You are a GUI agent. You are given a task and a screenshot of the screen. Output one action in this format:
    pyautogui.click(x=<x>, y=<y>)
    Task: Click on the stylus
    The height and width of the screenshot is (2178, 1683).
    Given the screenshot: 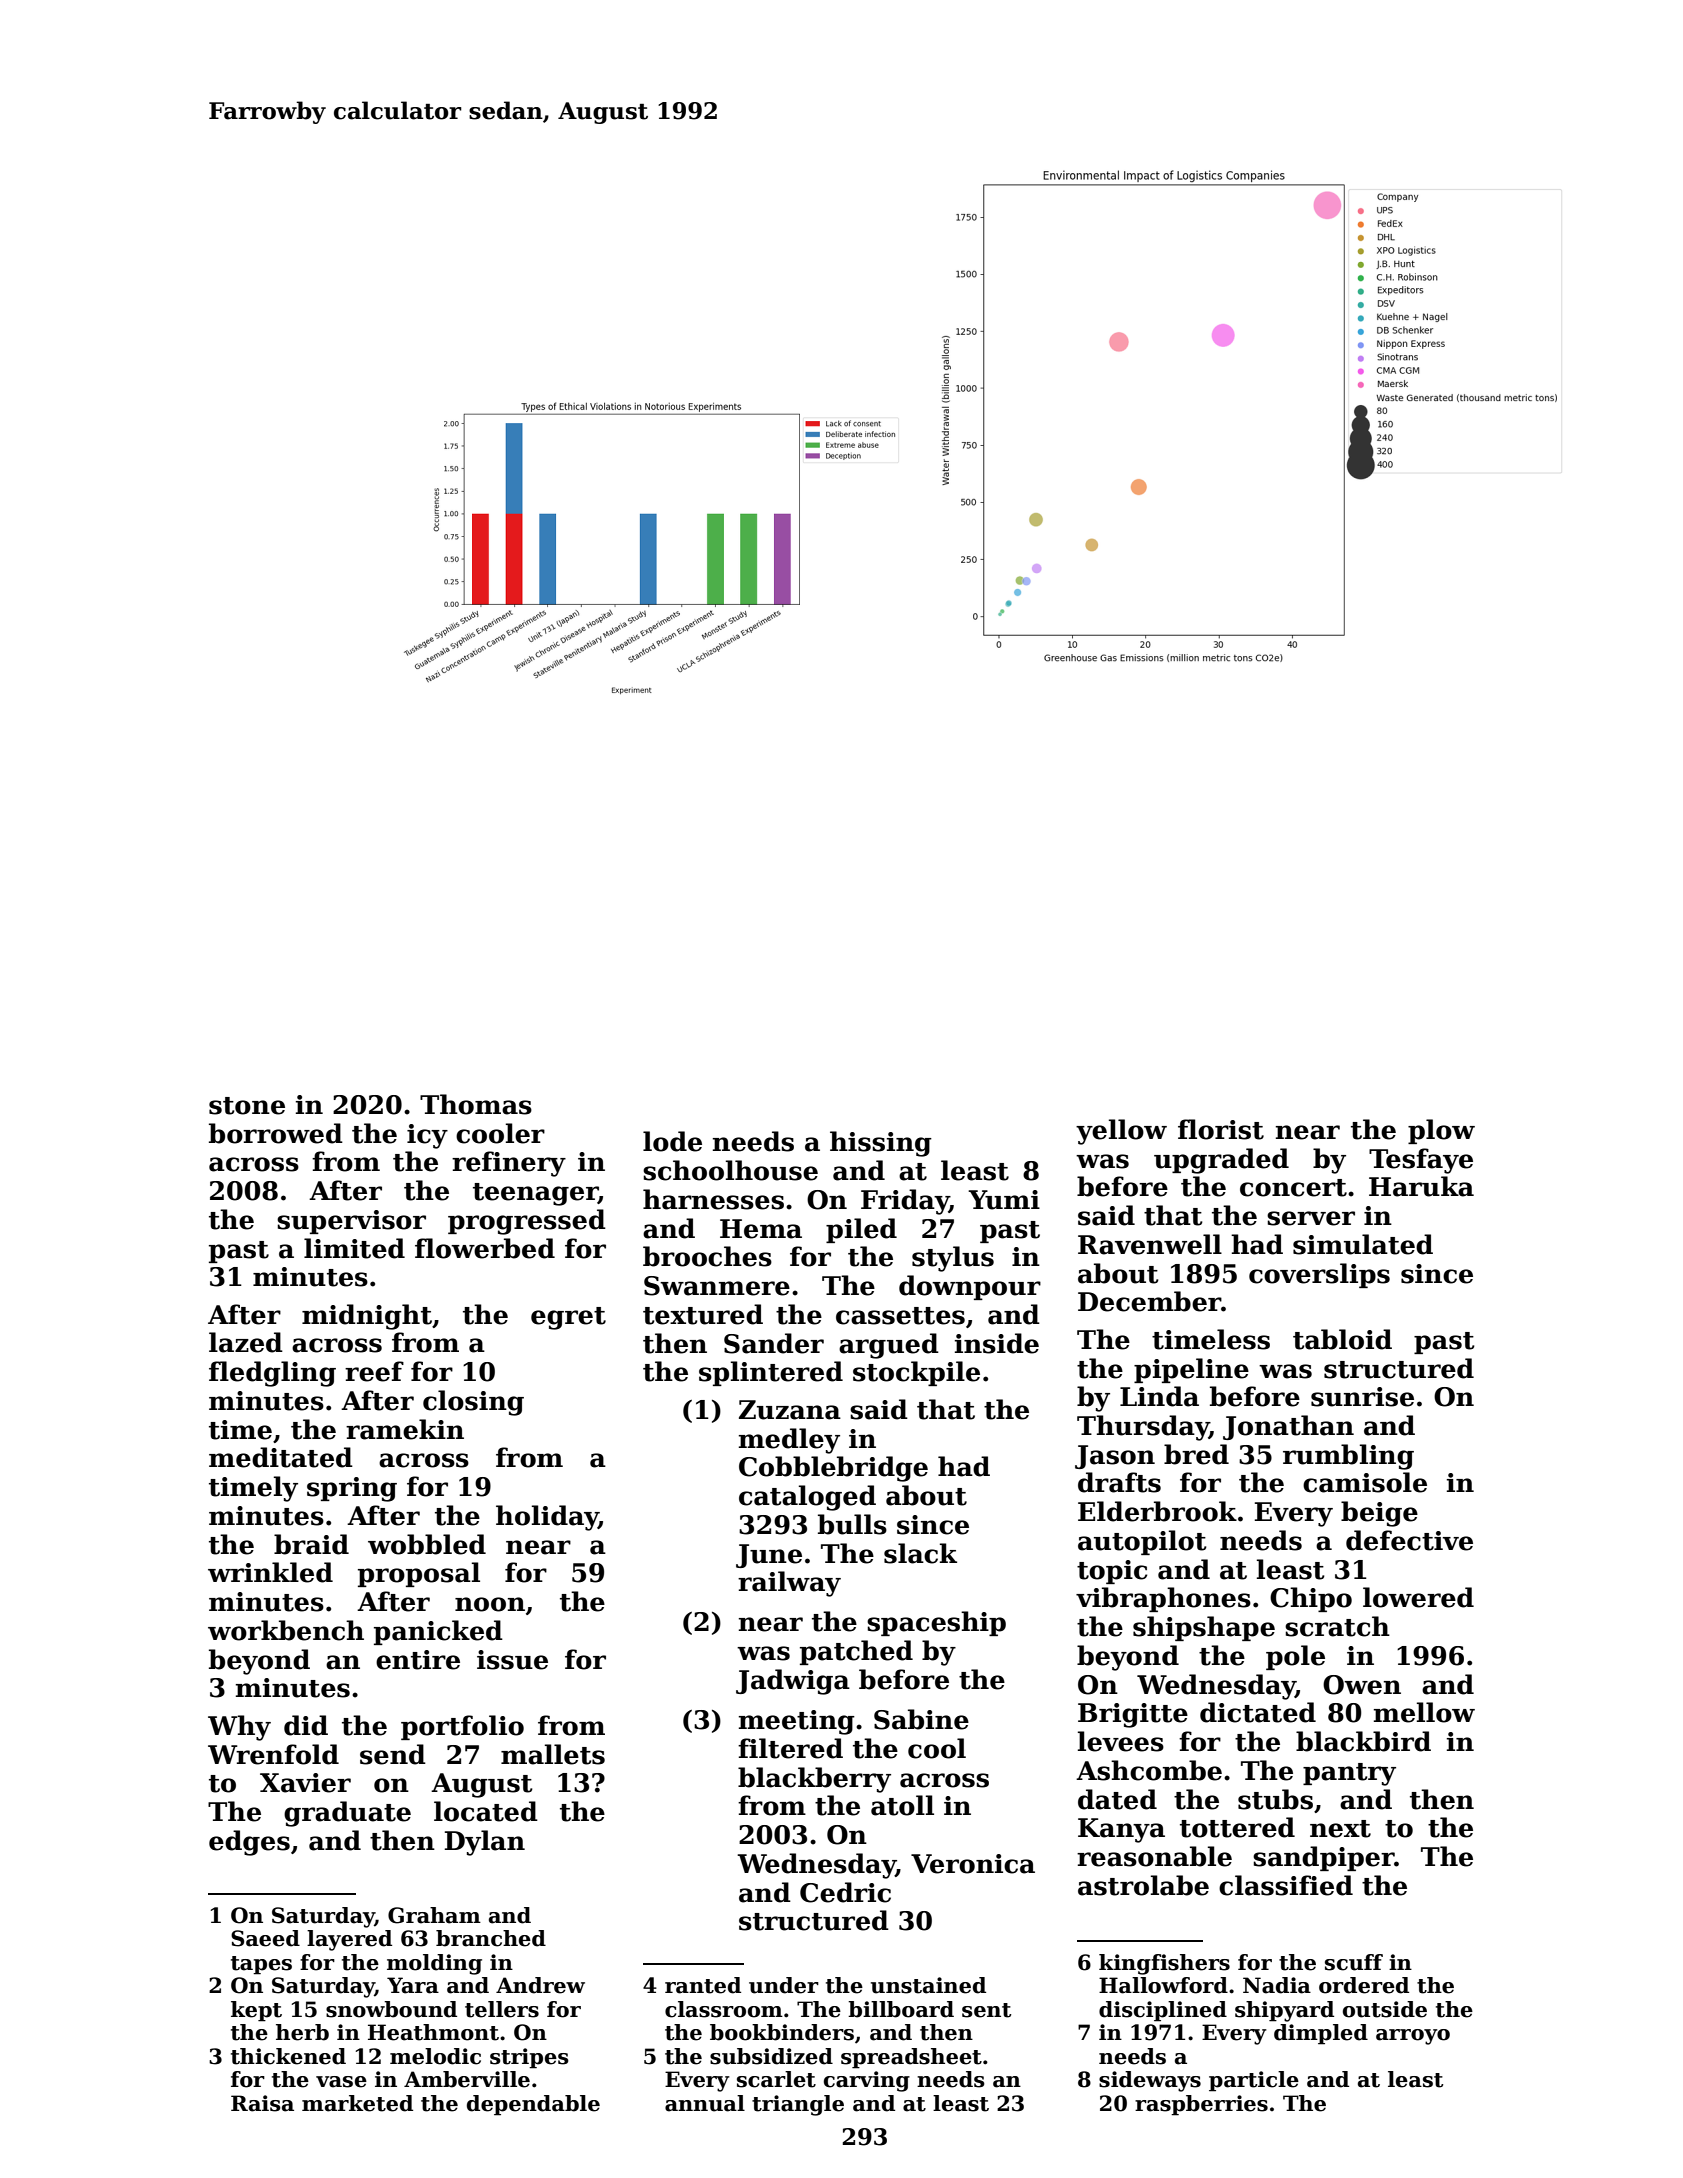 What is the action you would take?
    pyautogui.click(x=953, y=1259)
